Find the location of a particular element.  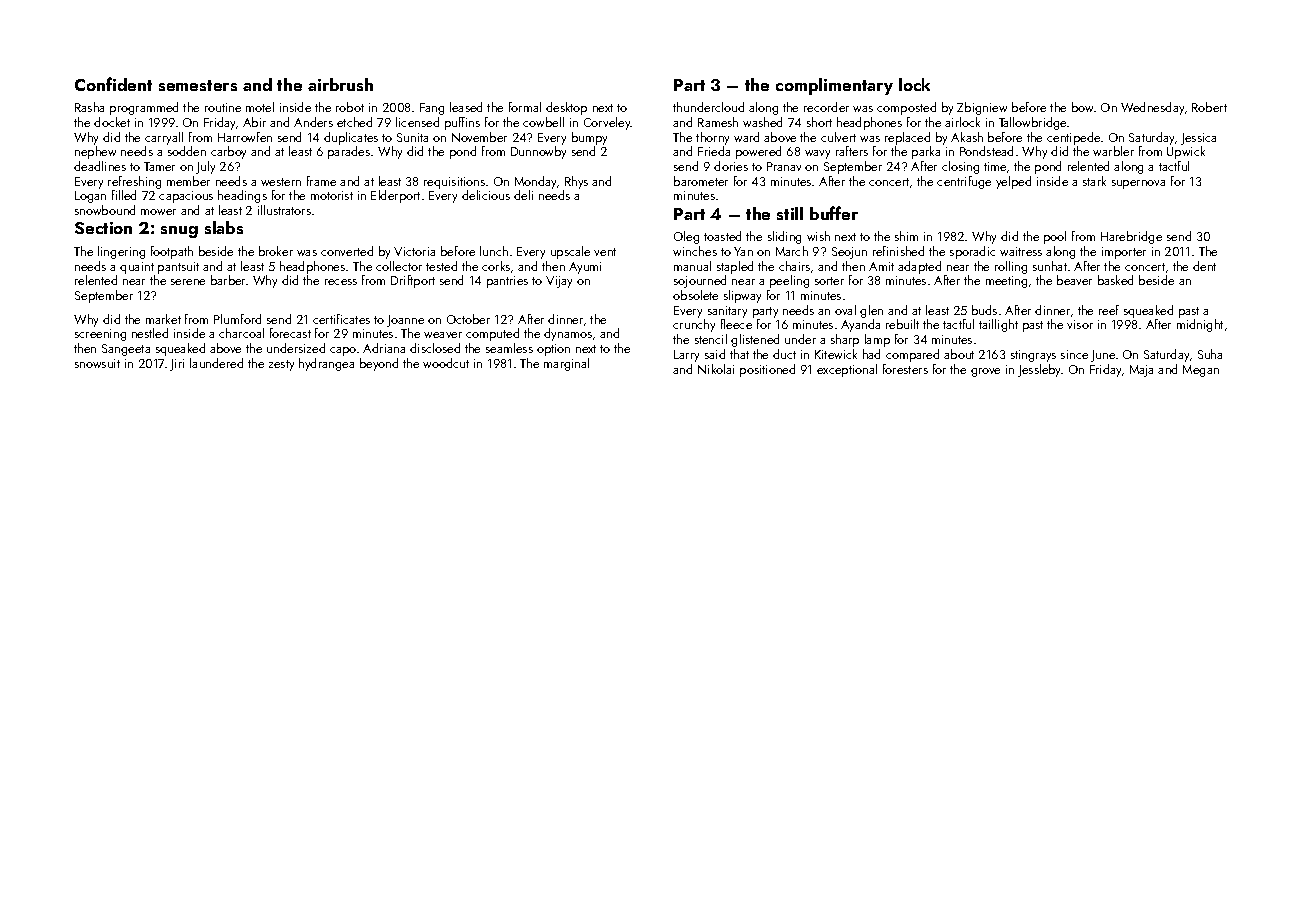

centrifuge is located at coordinates (964, 182).
